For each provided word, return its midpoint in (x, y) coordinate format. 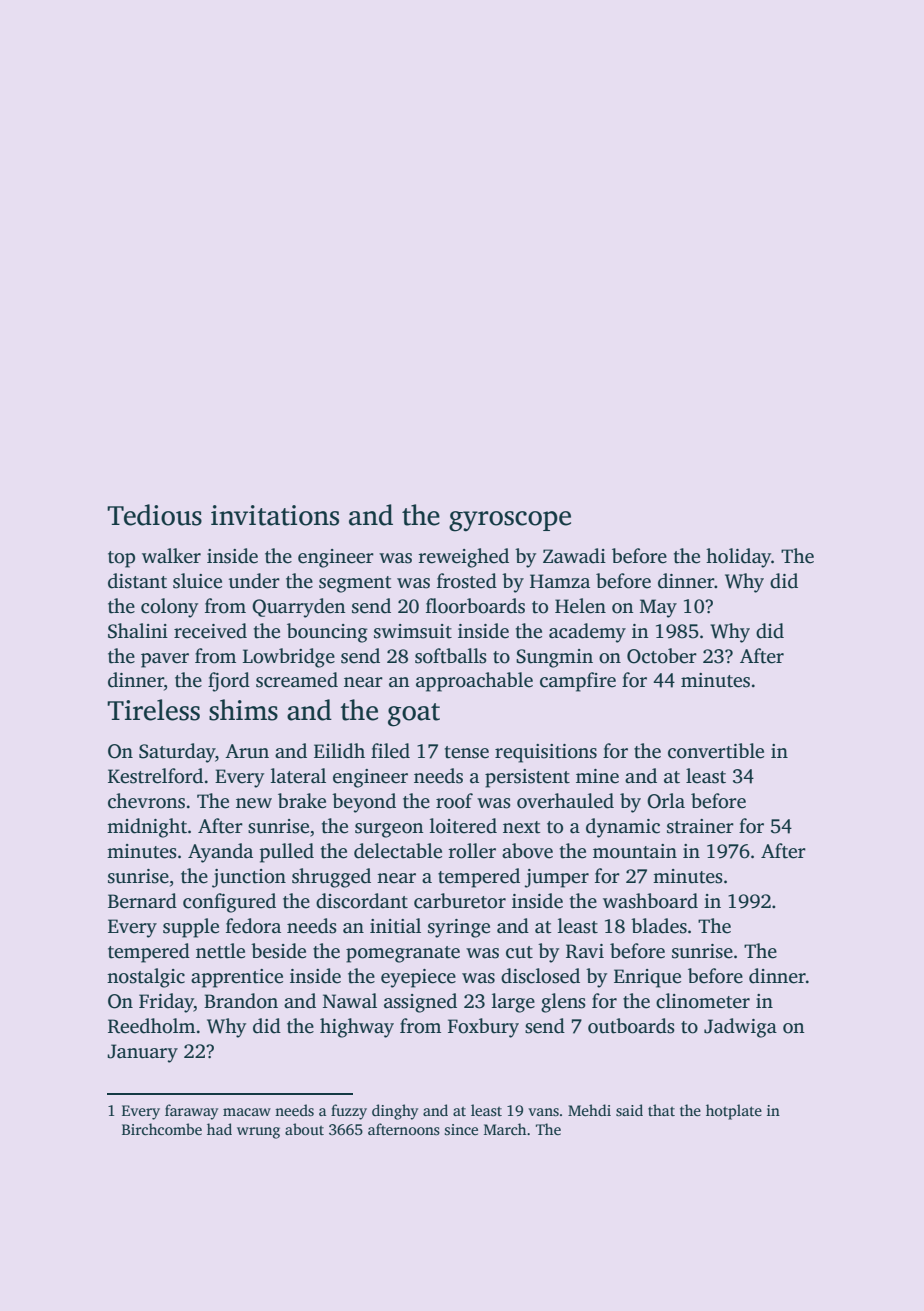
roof (454, 801)
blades (659, 926)
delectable (398, 851)
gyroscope (510, 521)
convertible (716, 751)
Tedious (154, 515)
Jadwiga (740, 1028)
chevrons (146, 801)
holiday (738, 558)
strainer (700, 826)
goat (414, 715)
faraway (191, 1112)
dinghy (395, 1112)
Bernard (142, 901)
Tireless (153, 710)
